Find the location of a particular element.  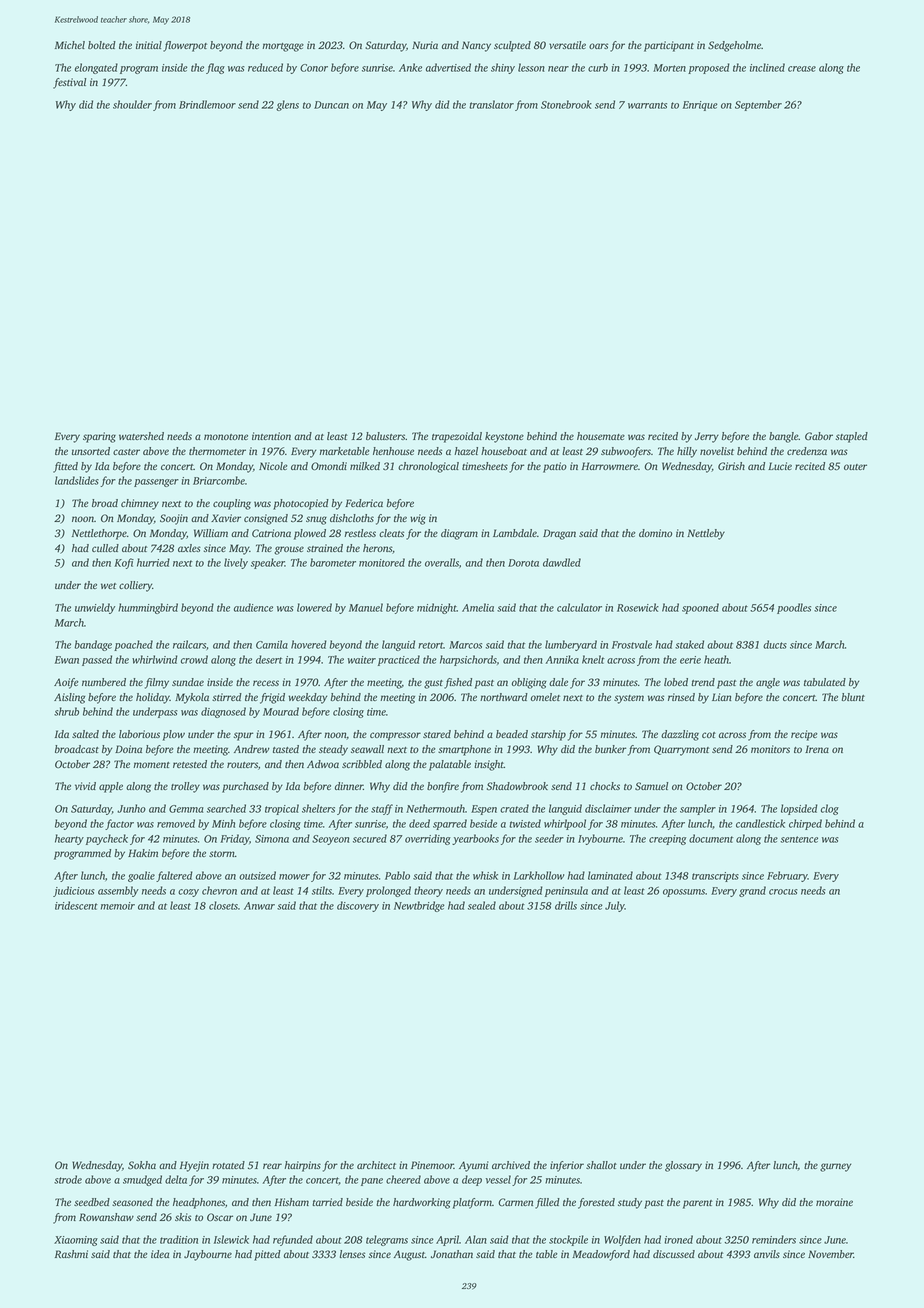

fitted is located at coordinates (65, 467).
